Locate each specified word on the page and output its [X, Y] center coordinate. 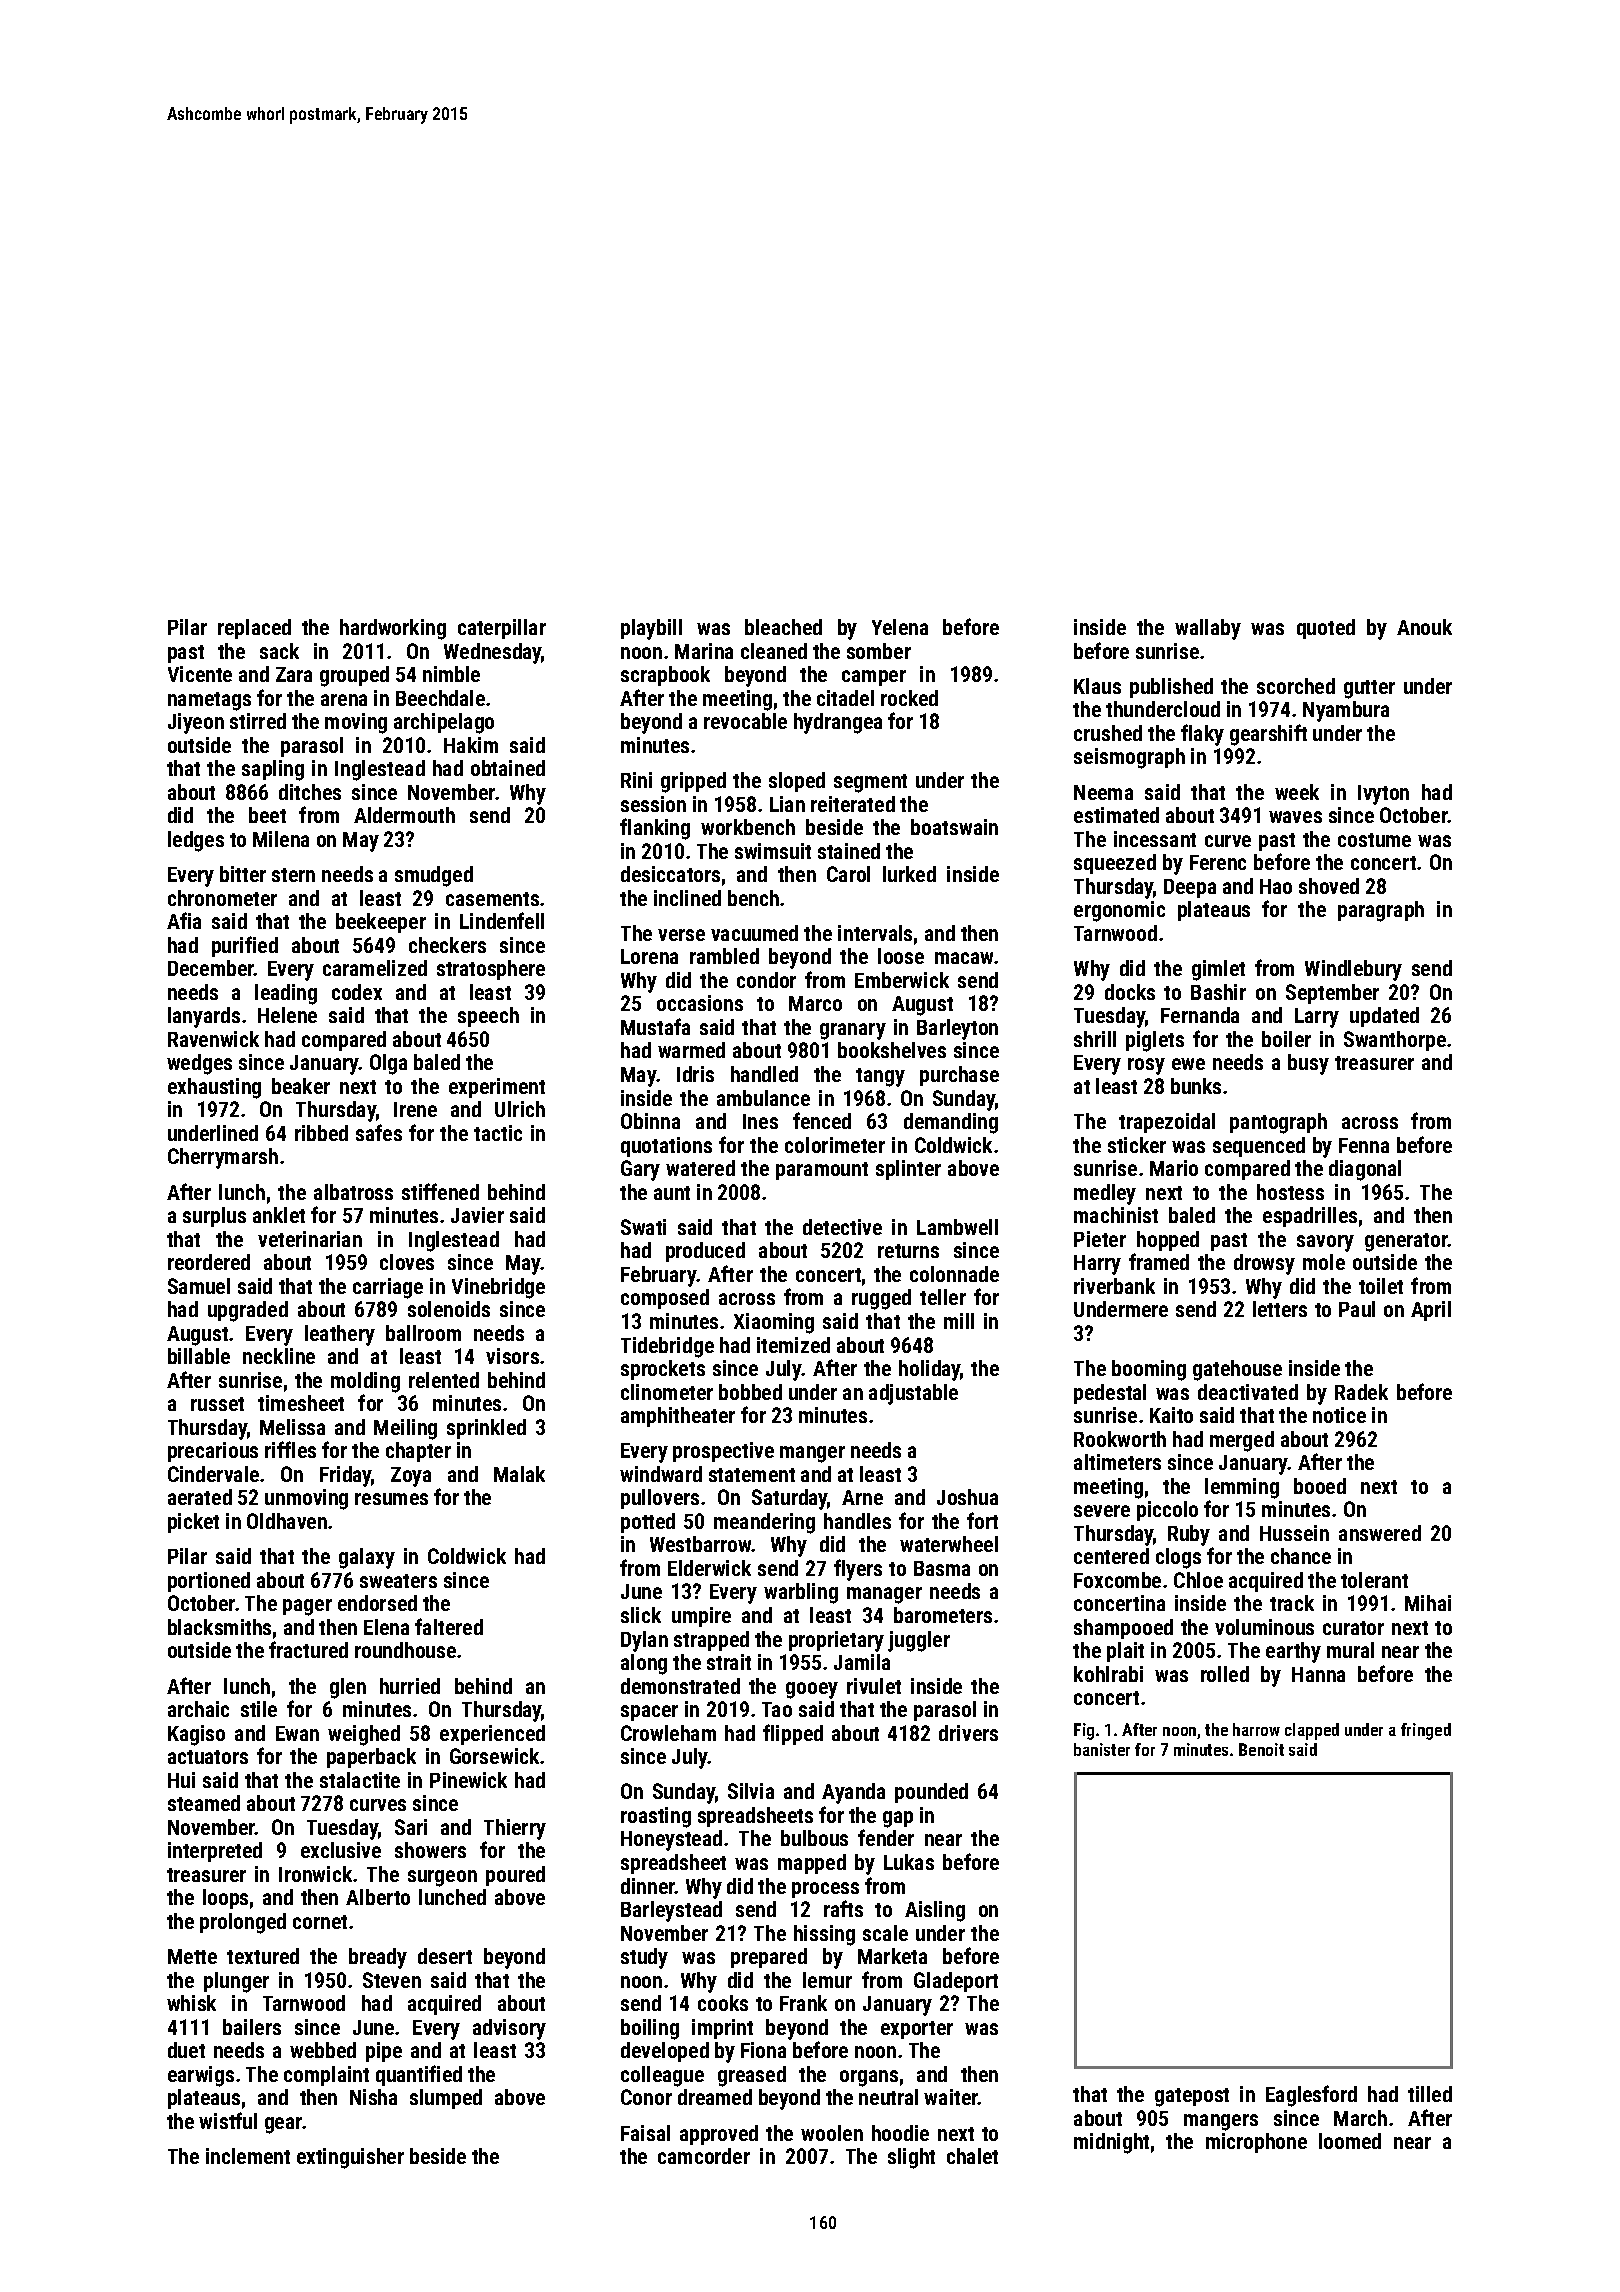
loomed [1350, 2141]
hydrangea [838, 723]
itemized [793, 1345]
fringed [1426, 1731]
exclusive [341, 1850]
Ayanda [853, 1793]
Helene [287, 1015]
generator [1406, 1242]
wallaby [1208, 629]
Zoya [411, 1477]
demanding [951, 1123]
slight [911, 2158]
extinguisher [350, 2158]
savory [1325, 1243]
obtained [508, 768]
